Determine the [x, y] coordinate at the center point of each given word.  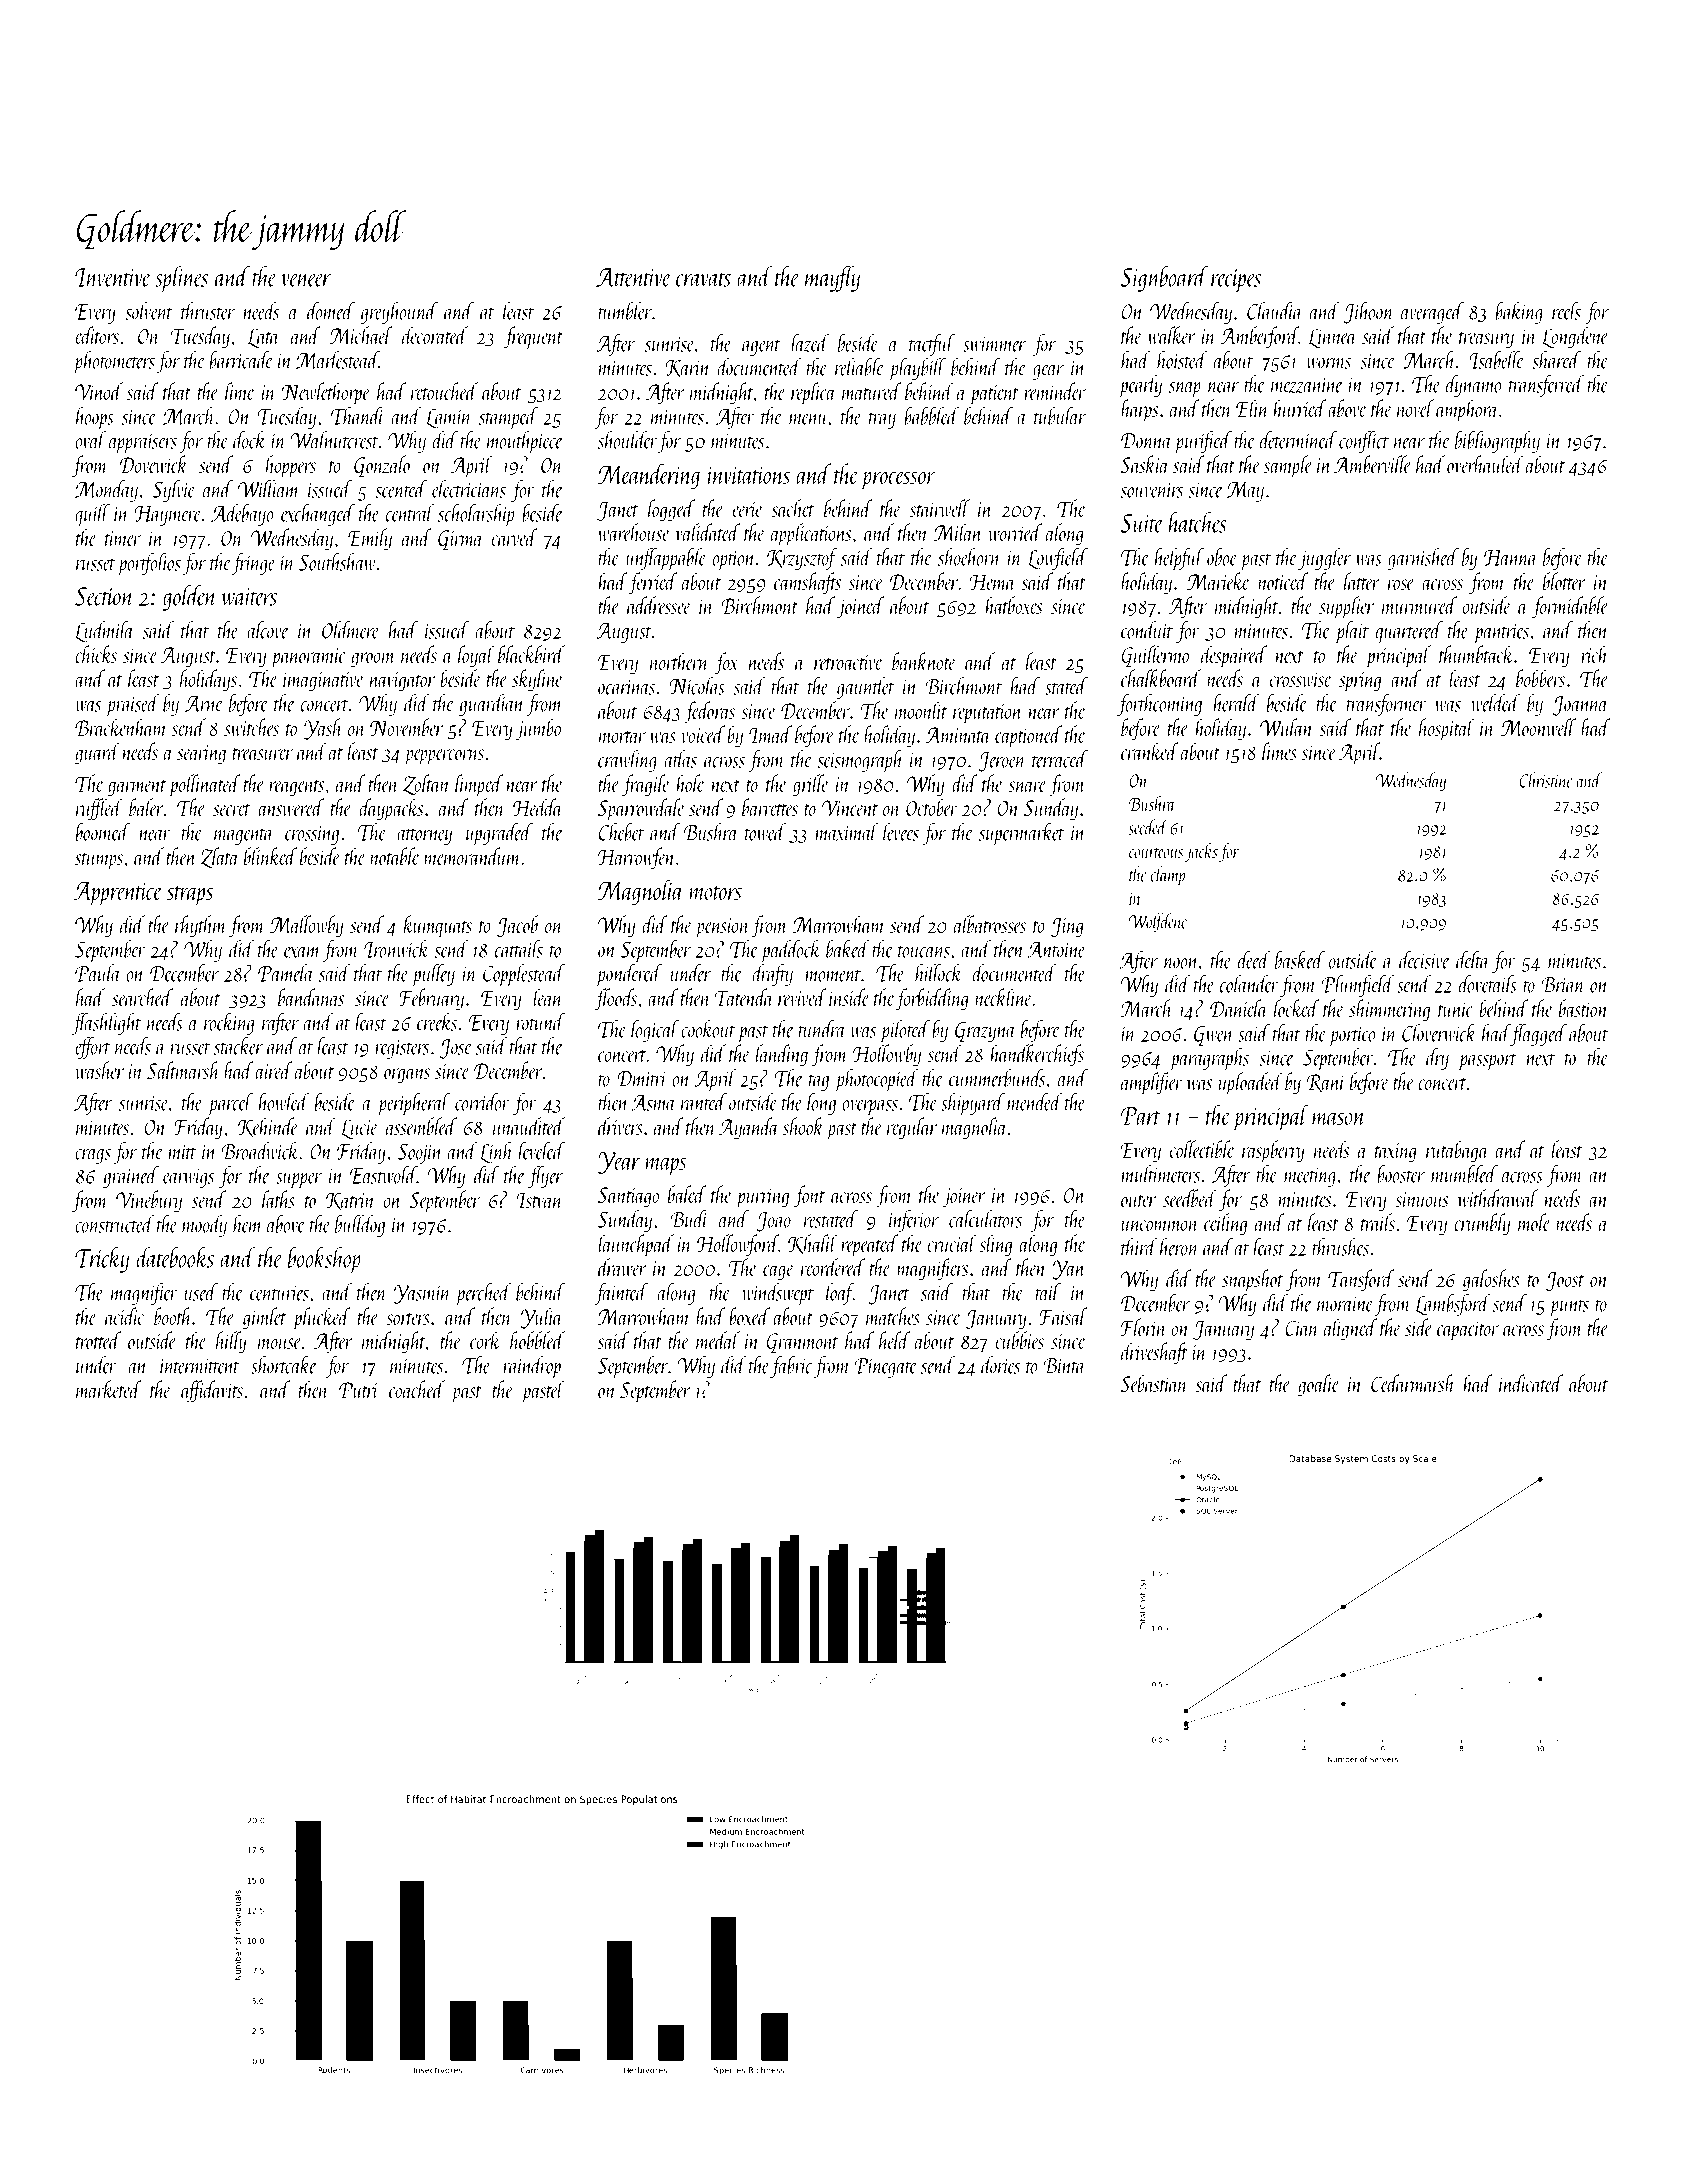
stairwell [940, 508]
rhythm [201, 926]
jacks [1201, 852]
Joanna [1581, 706]
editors [97, 335]
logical [655, 1031]
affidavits [212, 1391]
